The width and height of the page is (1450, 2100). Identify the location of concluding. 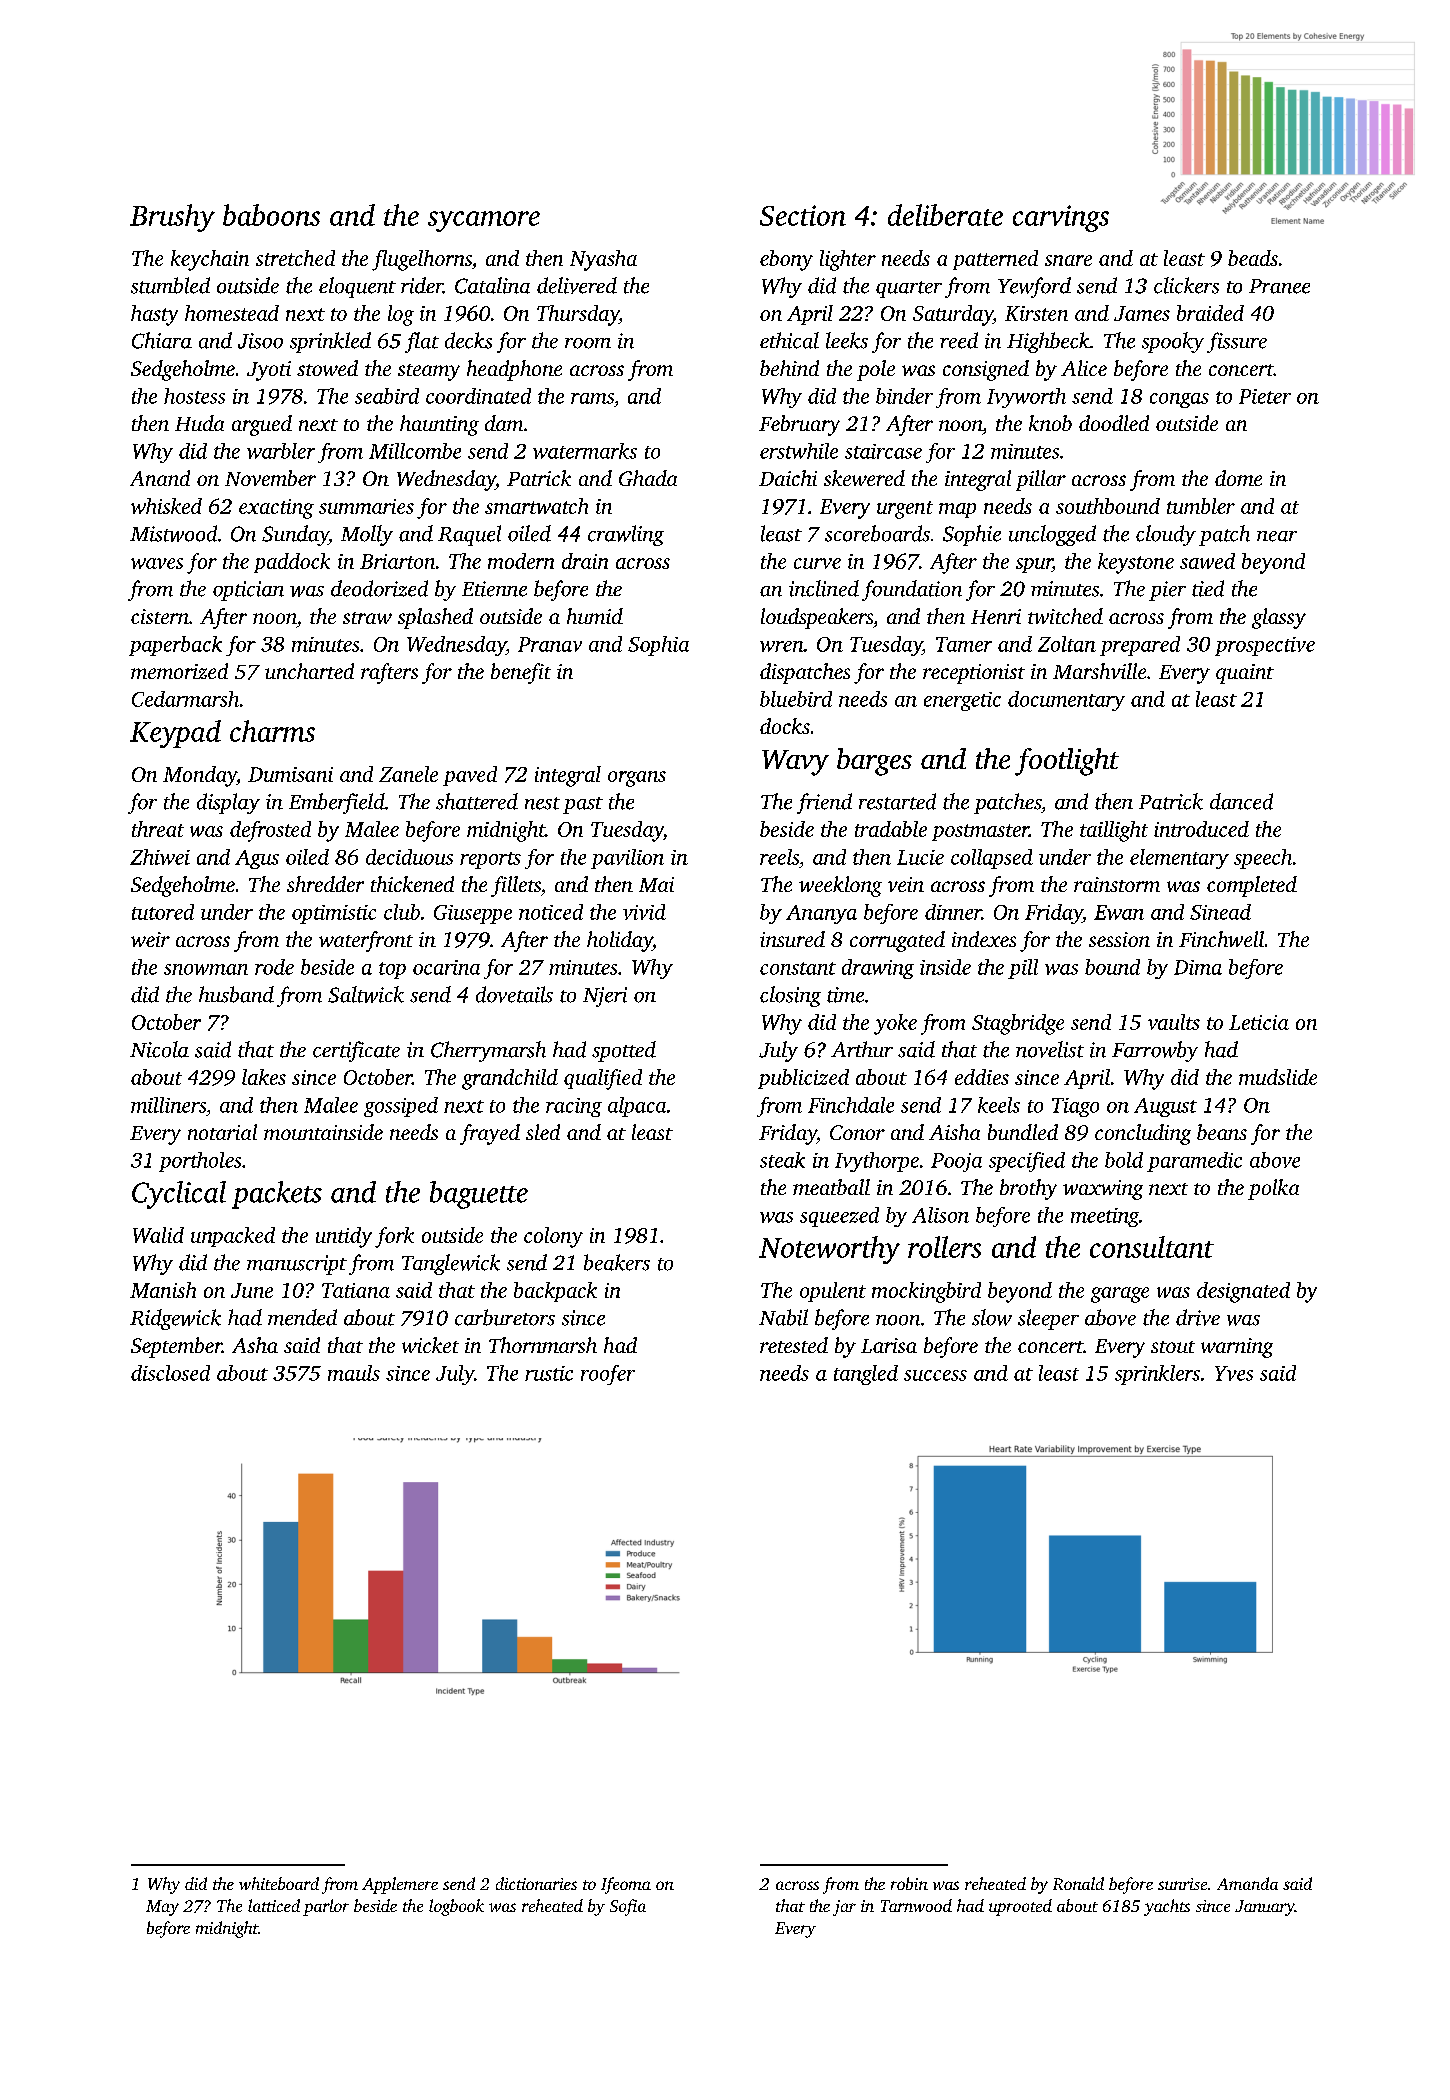
(1143, 1134).
